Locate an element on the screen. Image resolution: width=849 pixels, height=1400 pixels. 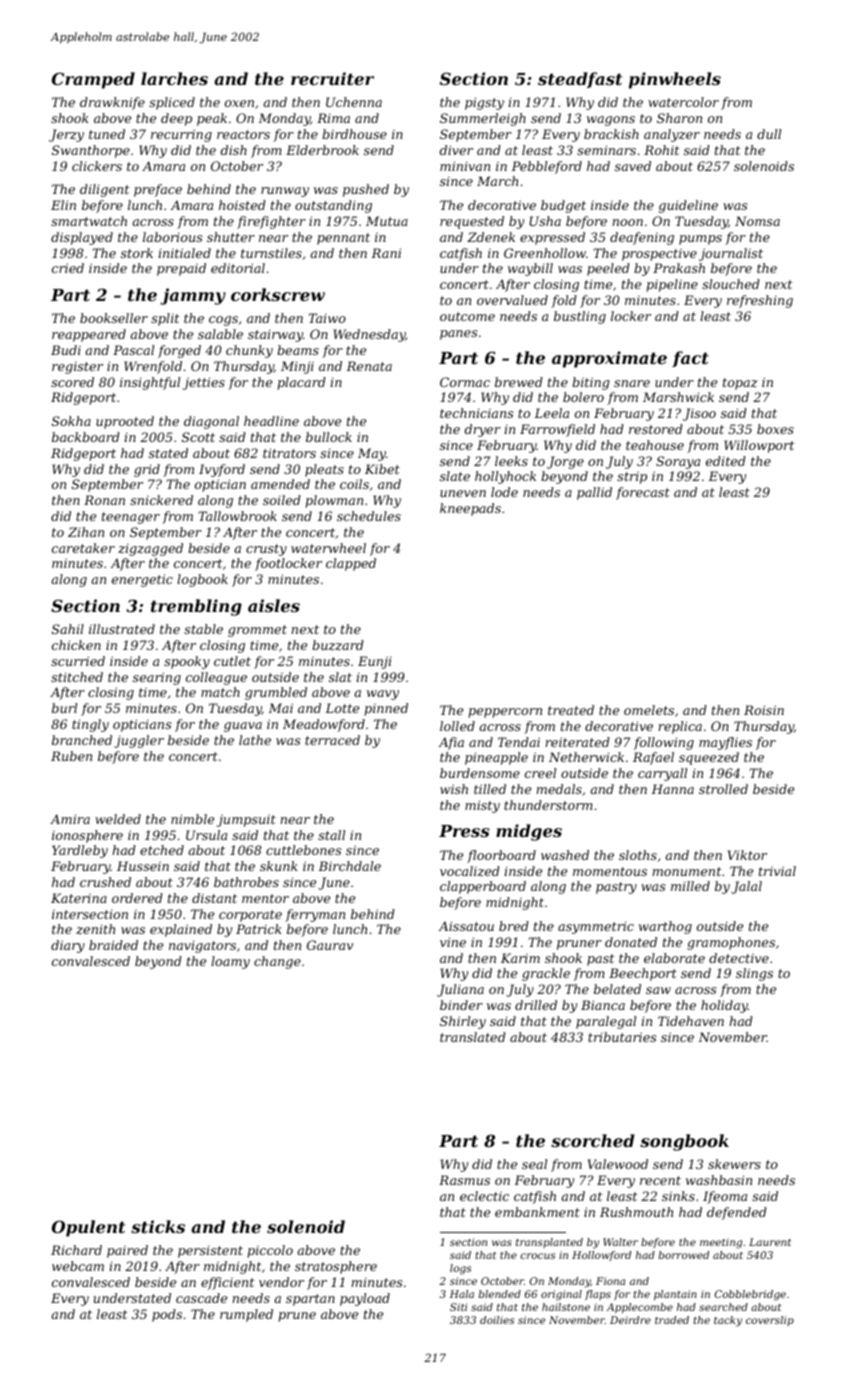
Nomsa is located at coordinates (757, 221).
